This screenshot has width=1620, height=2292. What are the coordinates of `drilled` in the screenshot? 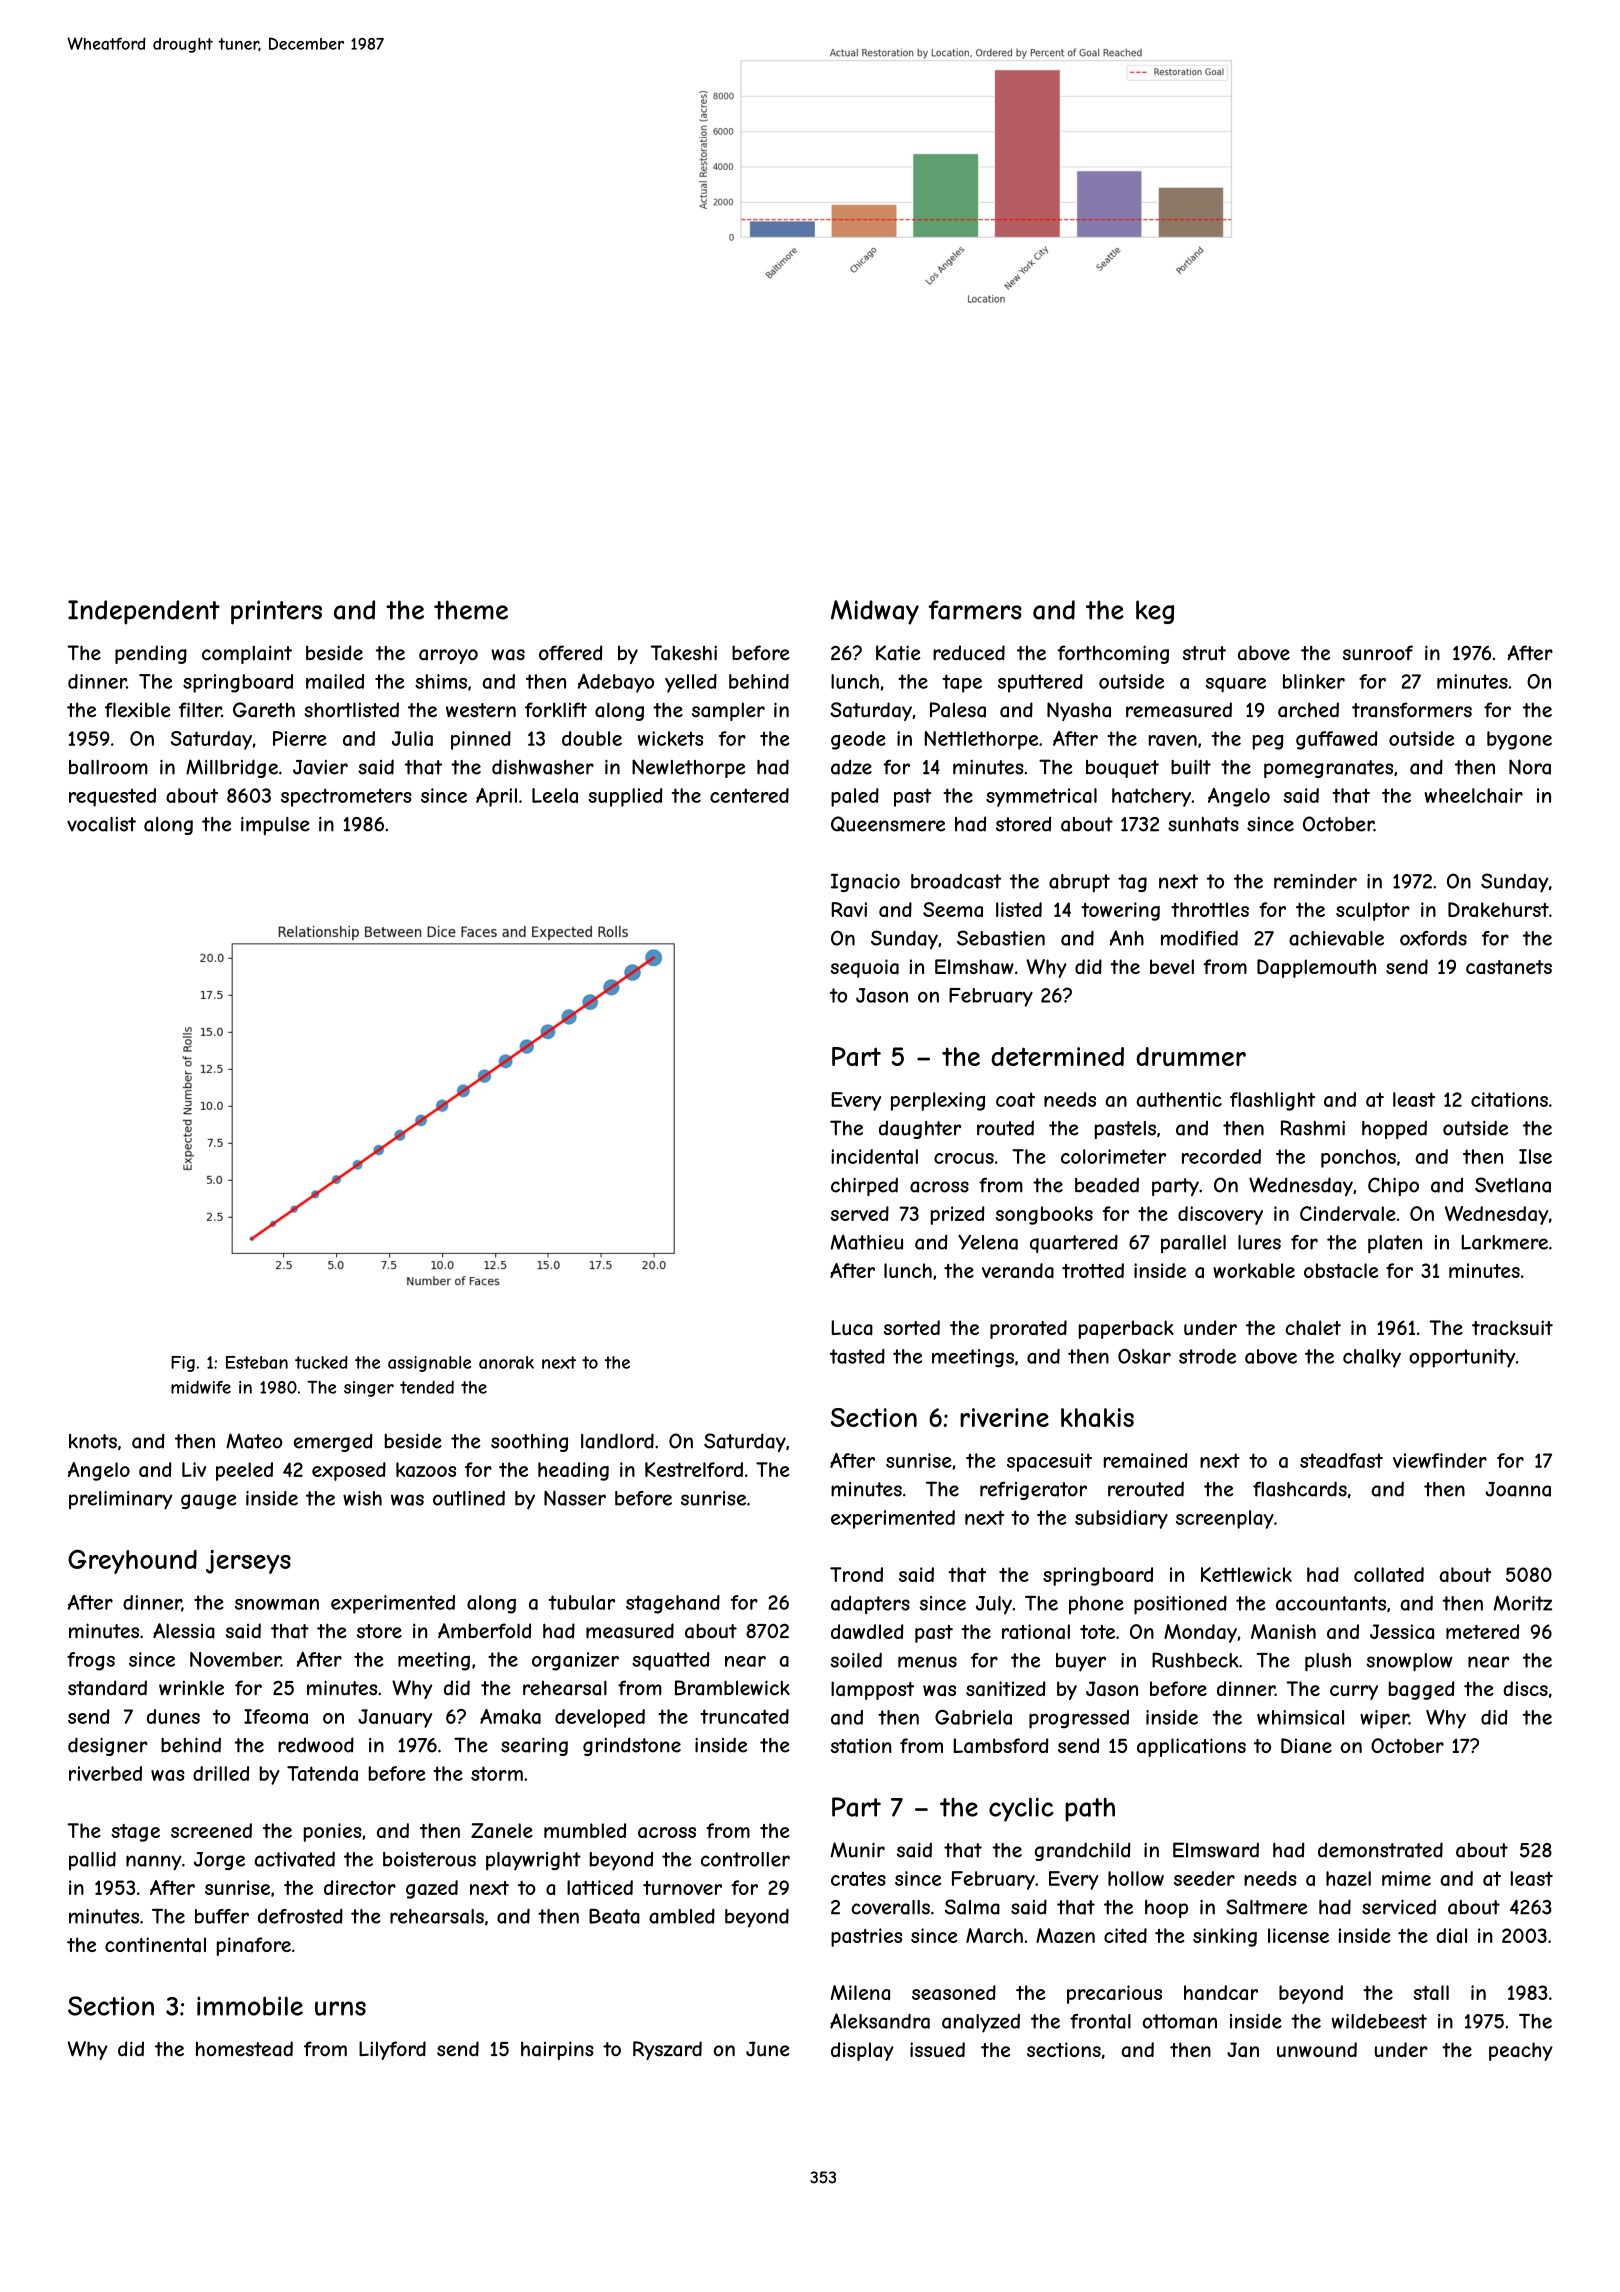 It's located at (221, 1773).
